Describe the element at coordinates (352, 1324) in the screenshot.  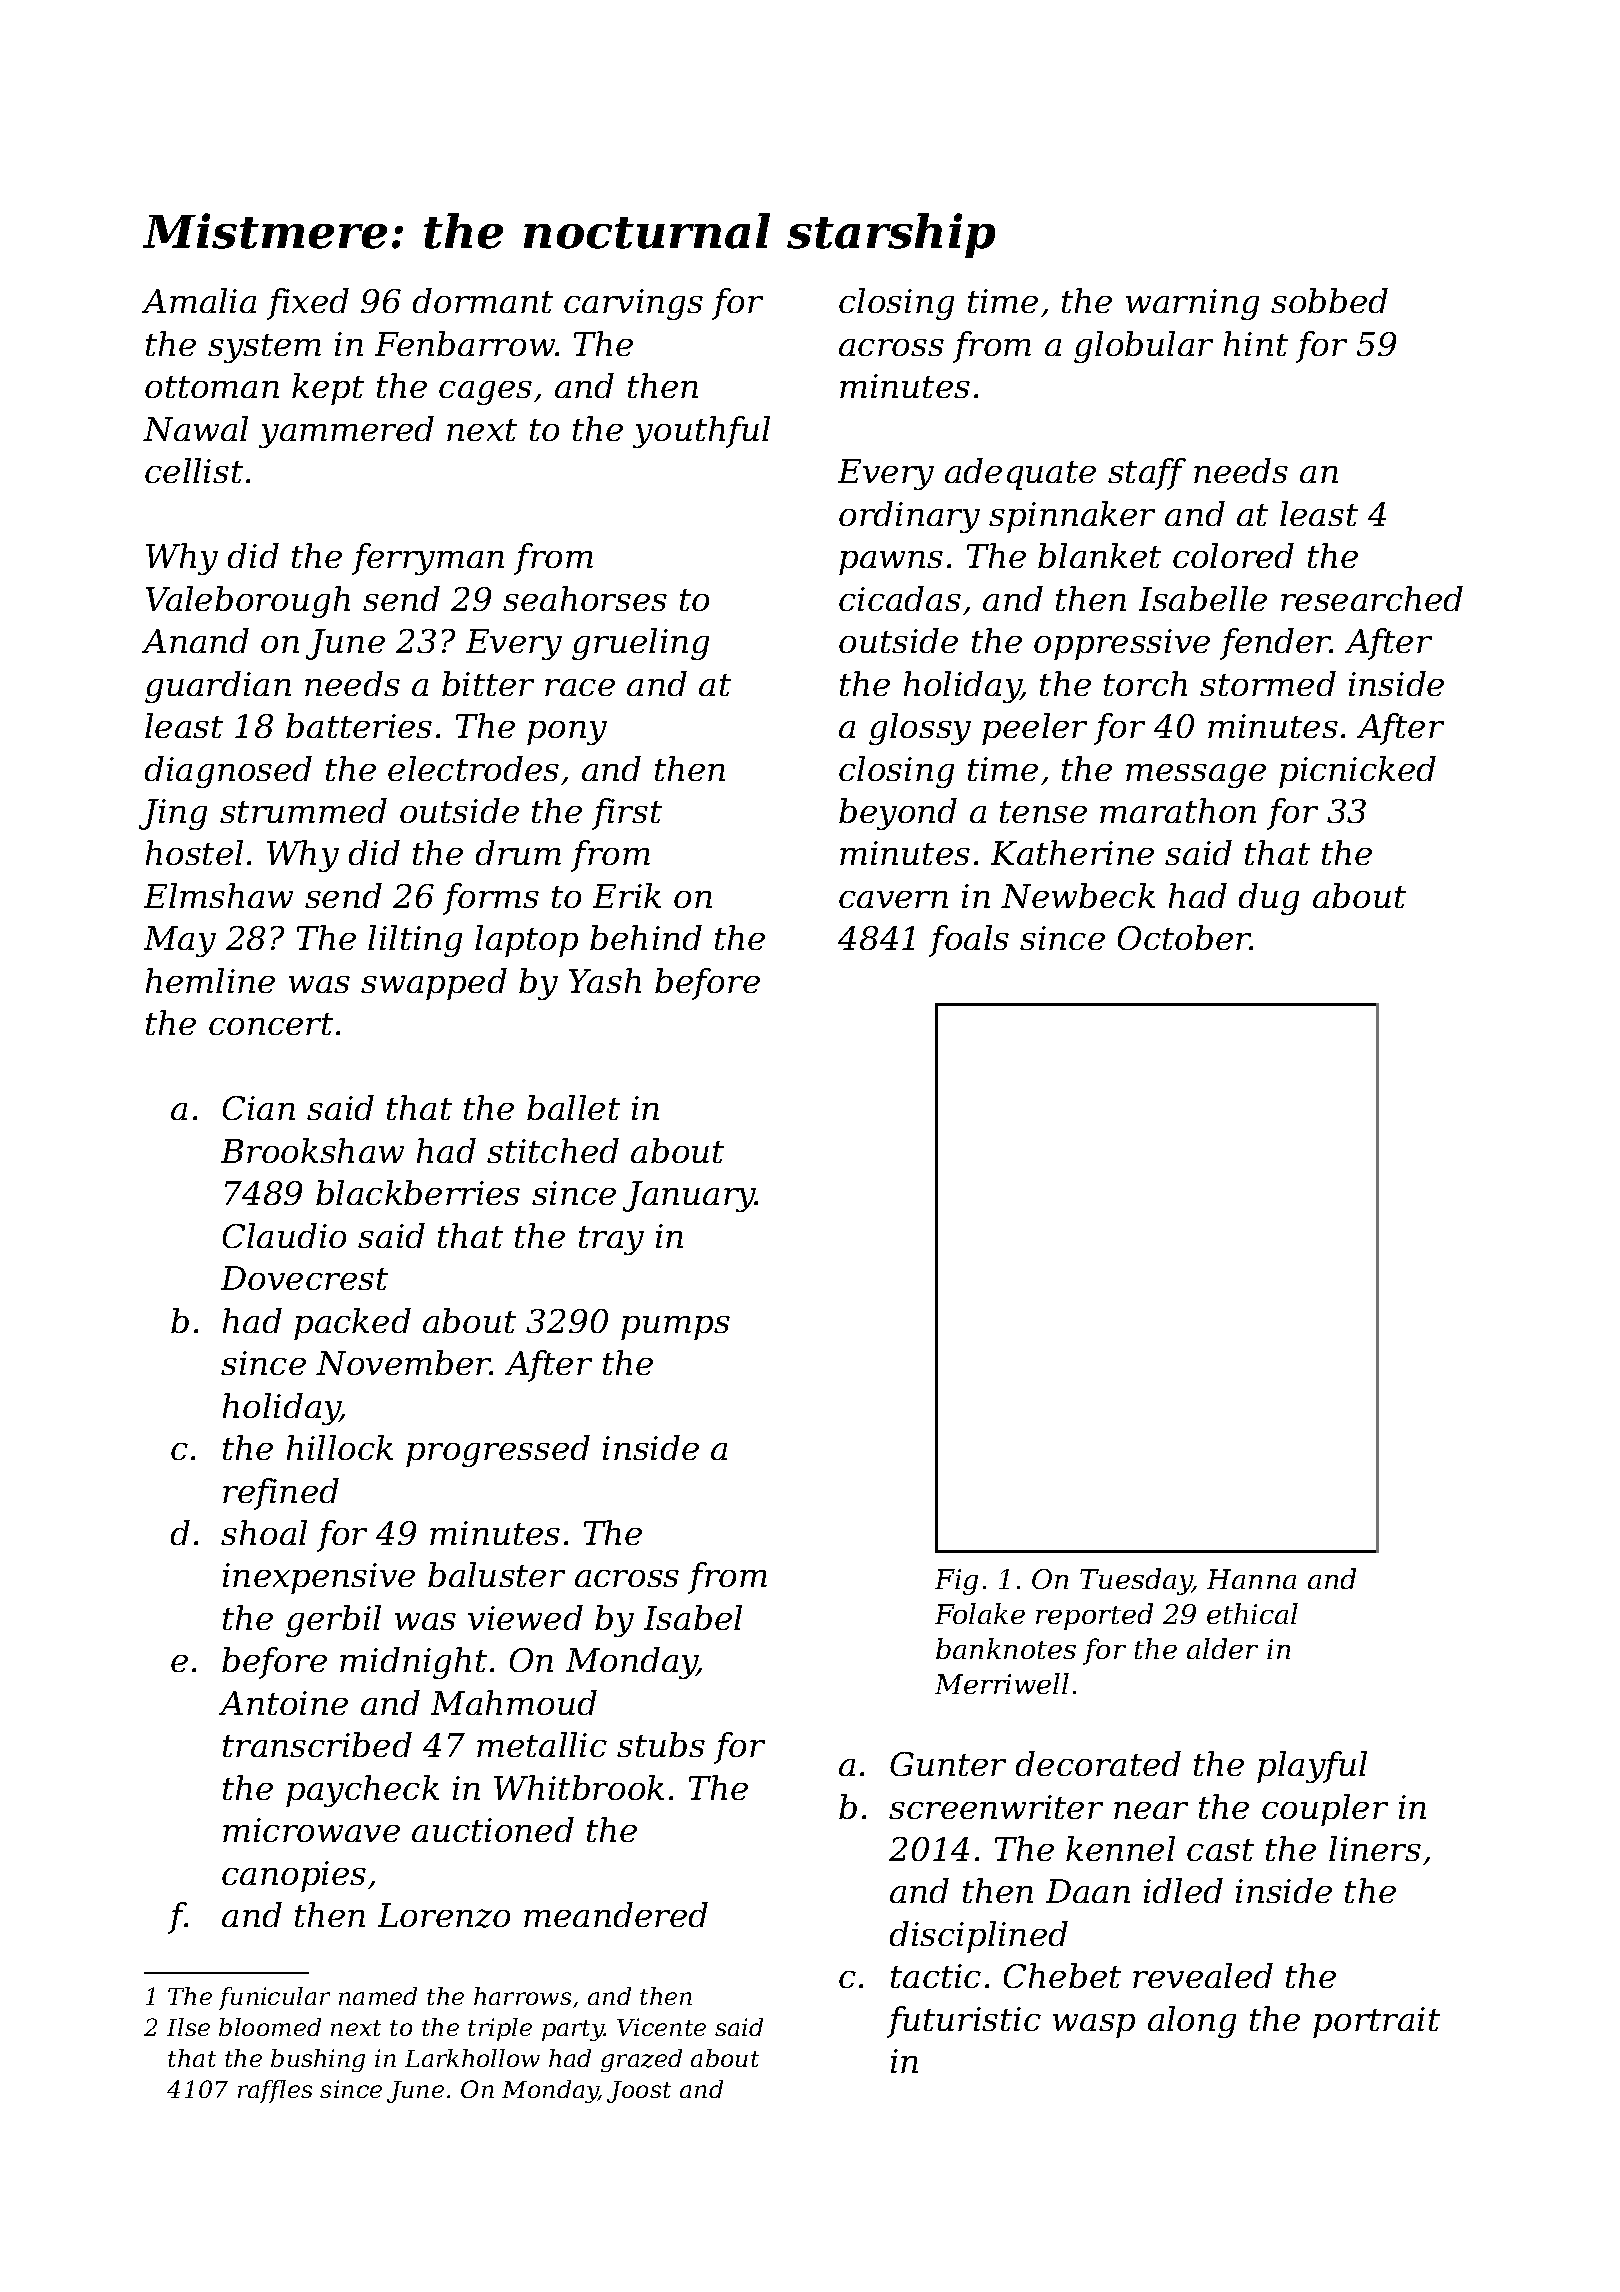
I see `packed` at that location.
